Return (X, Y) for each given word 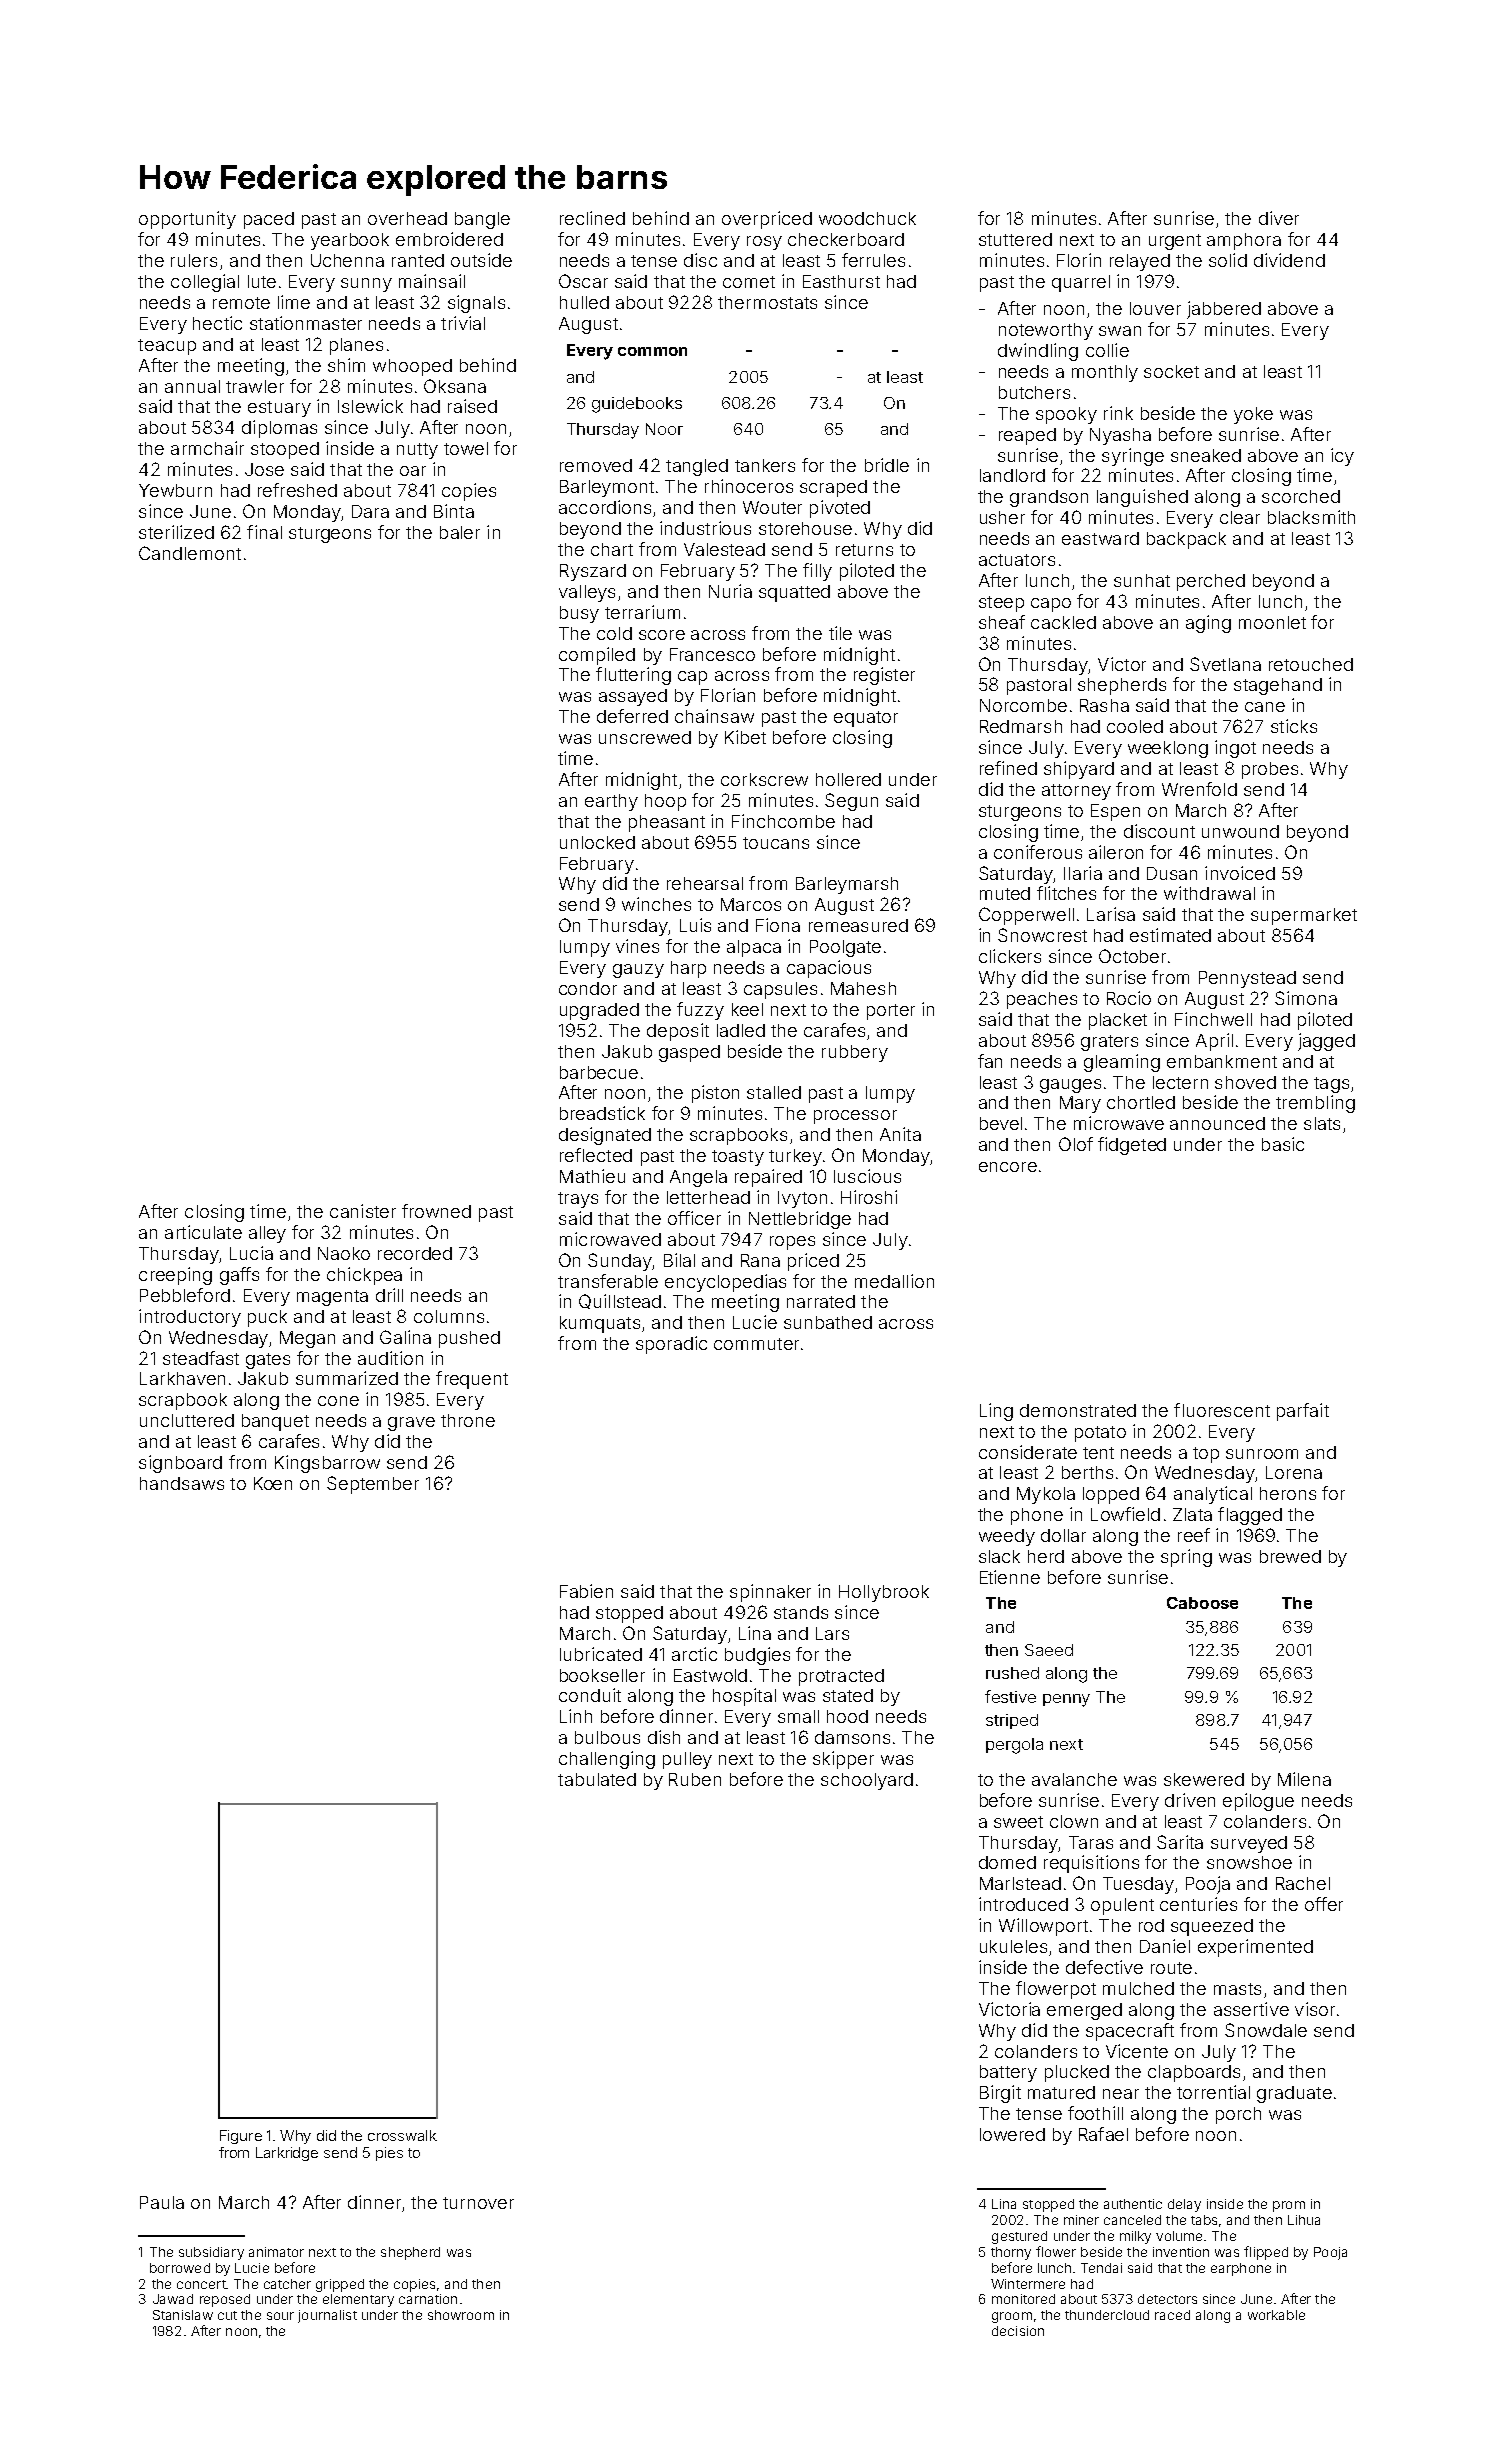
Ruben (695, 1779)
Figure (241, 2137)
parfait (1303, 1412)
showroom (461, 2315)
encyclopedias (725, 1283)
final (264, 532)
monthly (1105, 373)
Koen (273, 1483)
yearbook (350, 241)
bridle (887, 465)
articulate (203, 1232)
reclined (592, 218)
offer (1324, 1904)
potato (1100, 1434)
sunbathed (828, 1322)
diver (1279, 218)
